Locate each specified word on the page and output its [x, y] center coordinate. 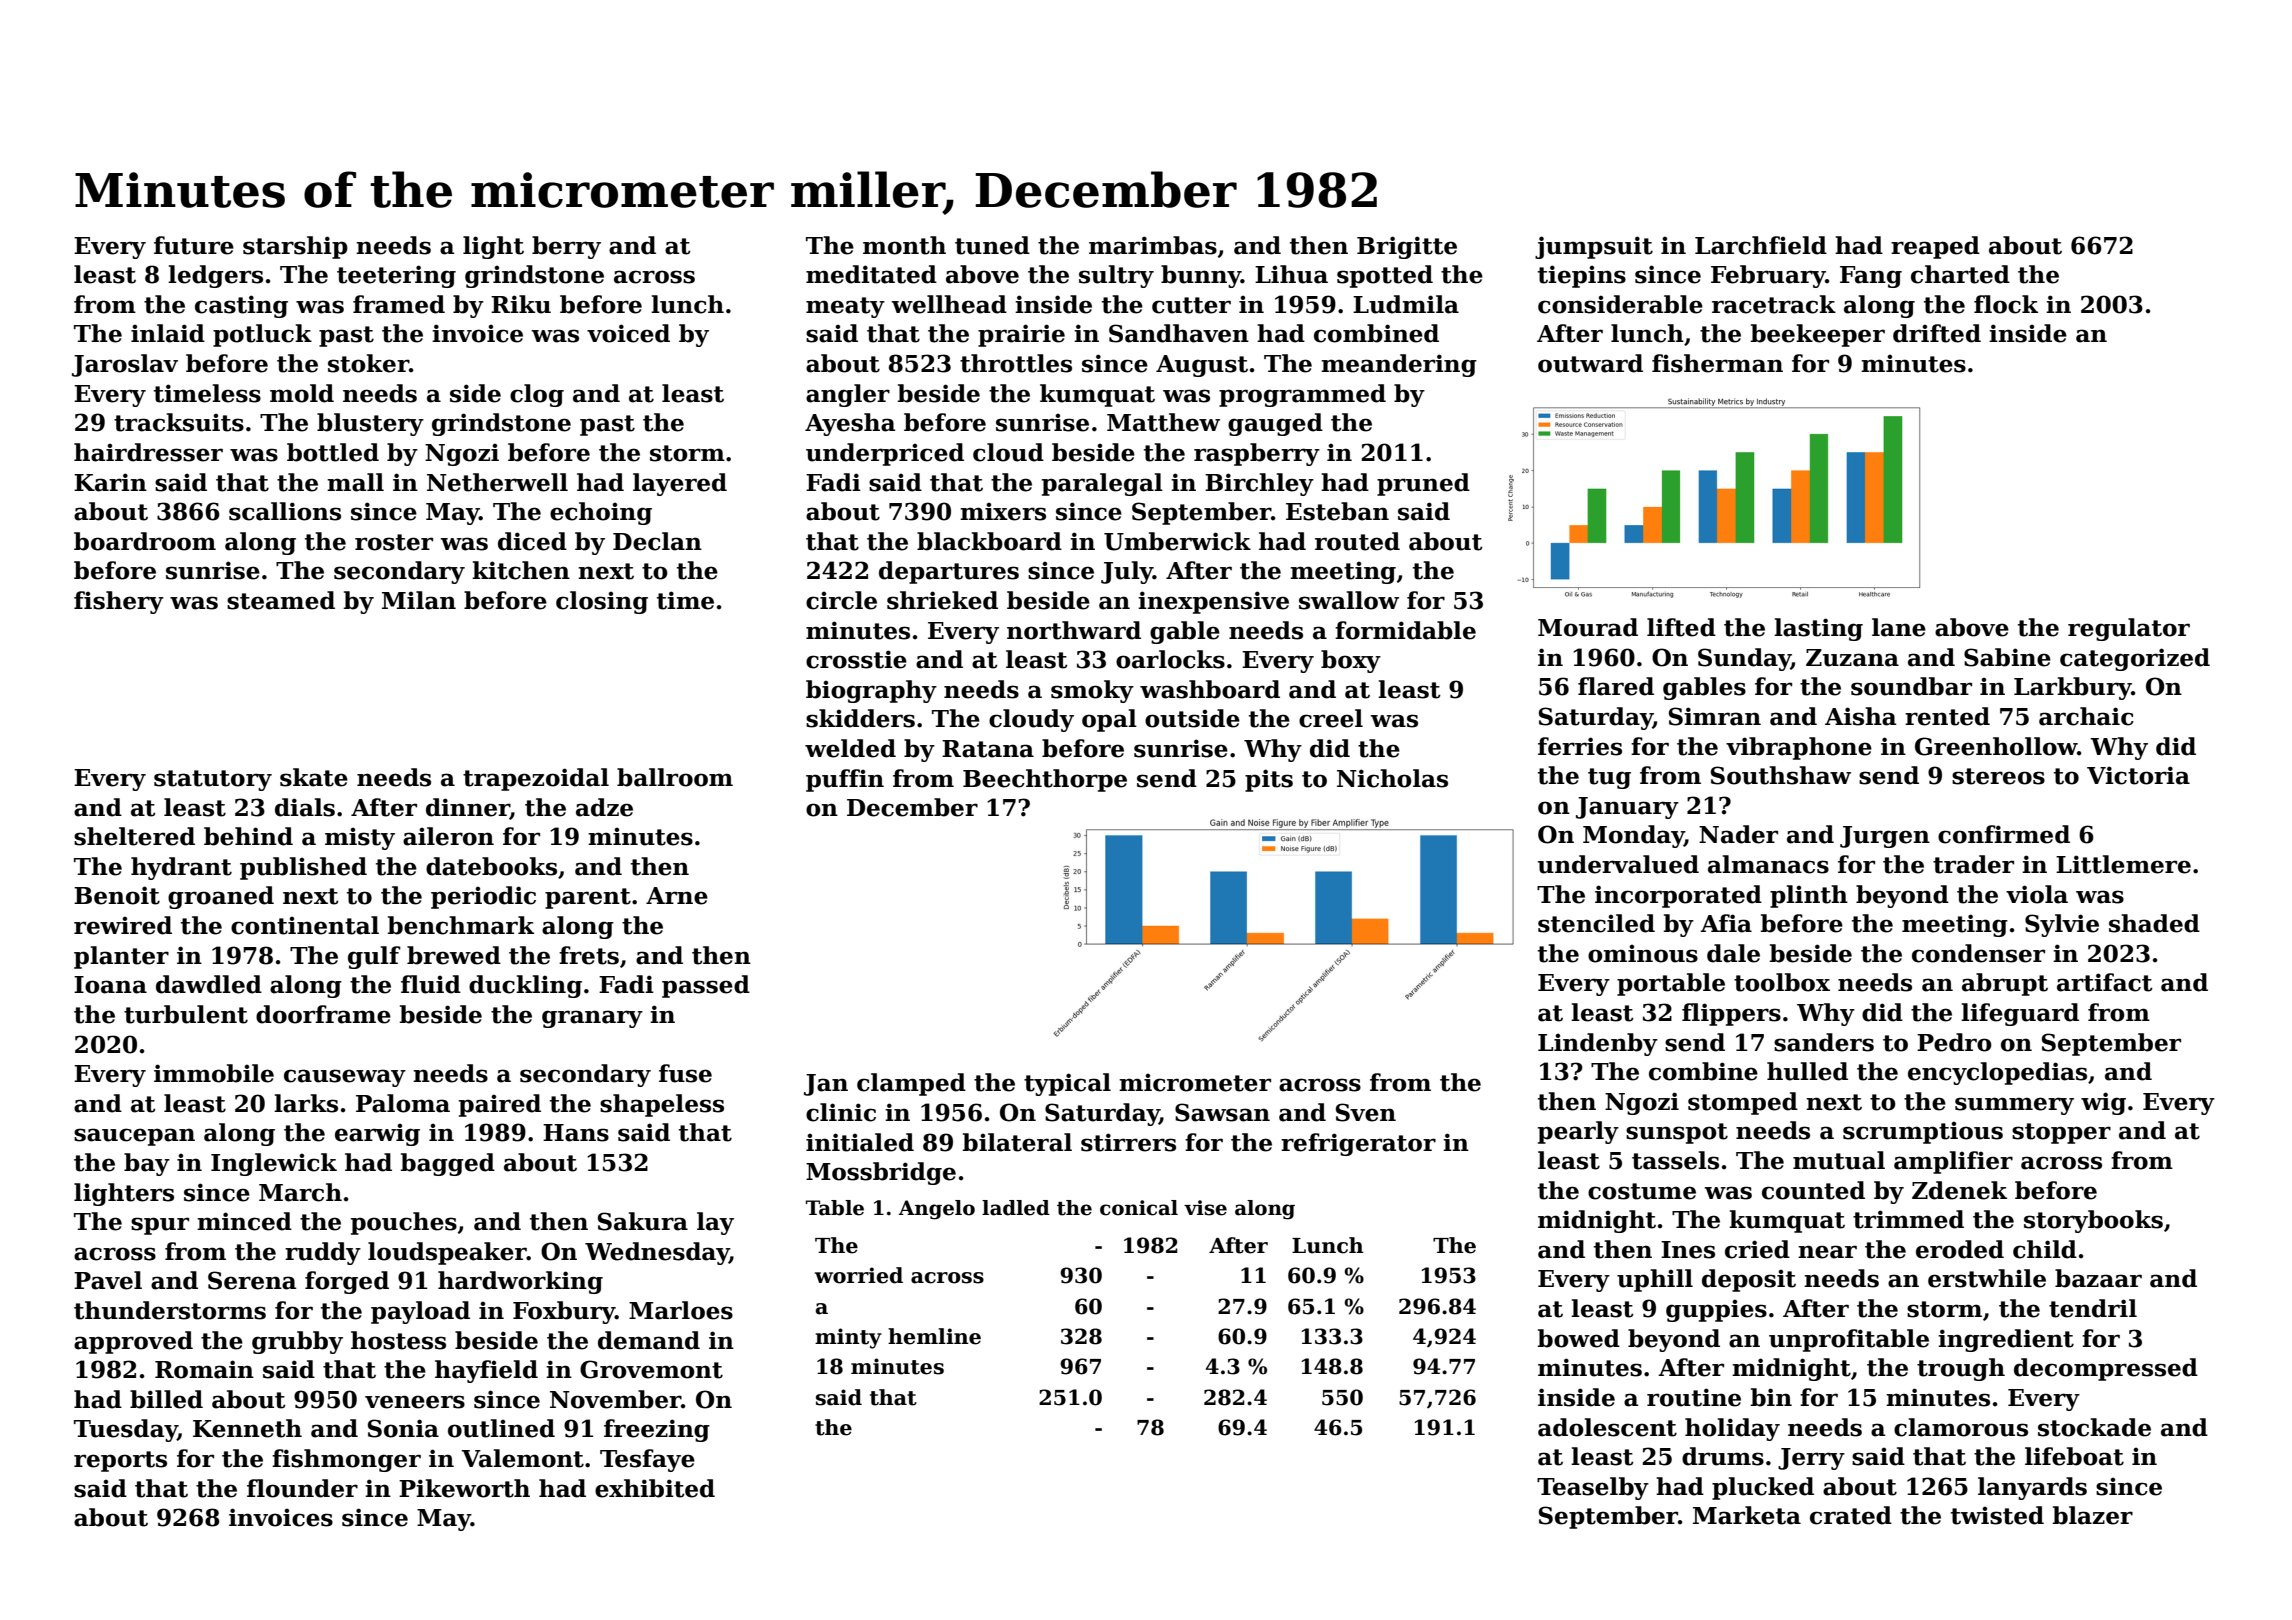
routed [1357, 541]
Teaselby [1593, 1488]
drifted [1937, 333]
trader [1973, 864]
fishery [119, 602]
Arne [677, 896]
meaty [845, 307]
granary [592, 1019]
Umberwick [1177, 541]
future [194, 245]
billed [166, 1399]
